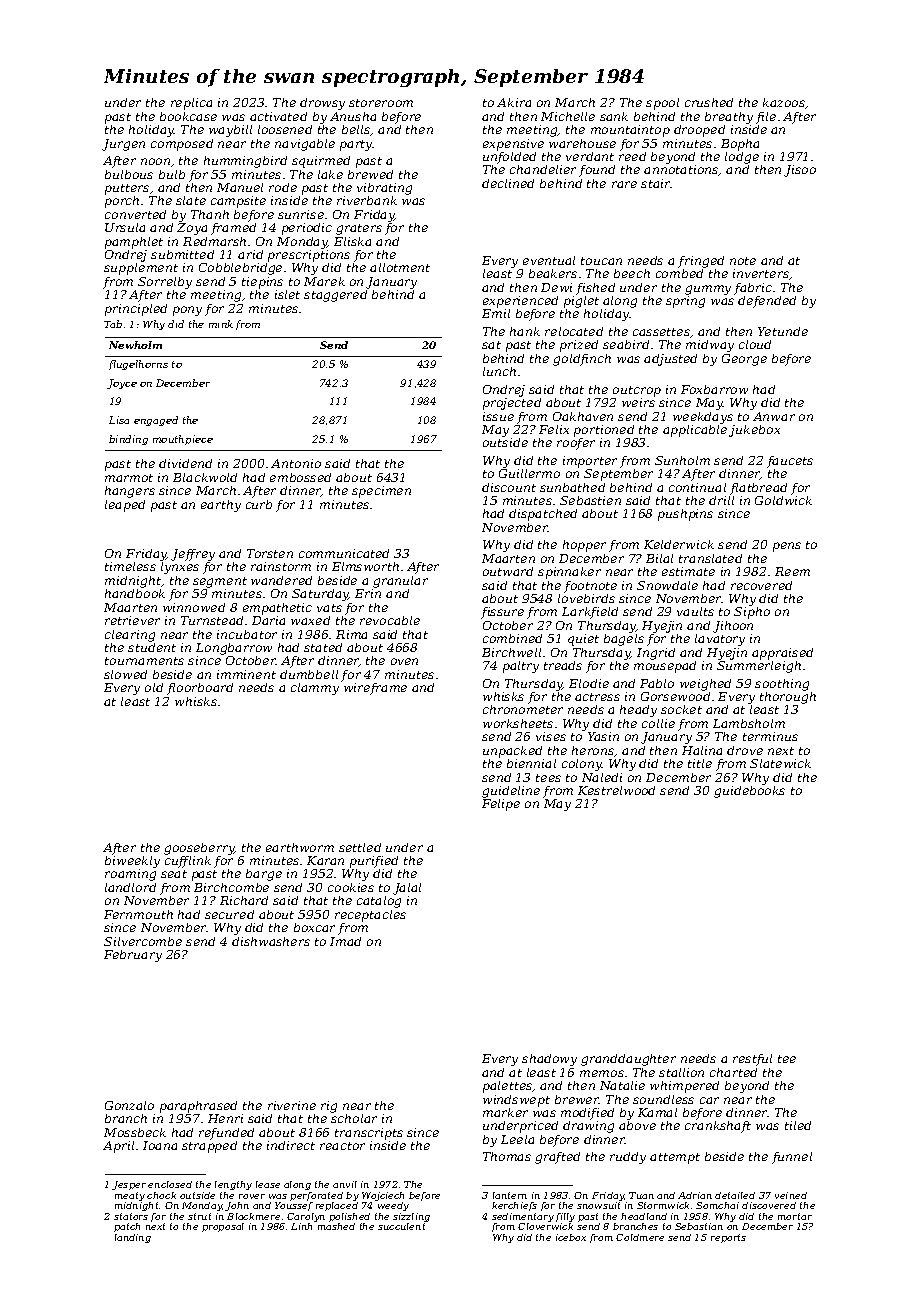 The width and height of the screenshot is (924, 1308). What do you see at coordinates (118, 1147) in the screenshot?
I see `April` at bounding box center [118, 1147].
